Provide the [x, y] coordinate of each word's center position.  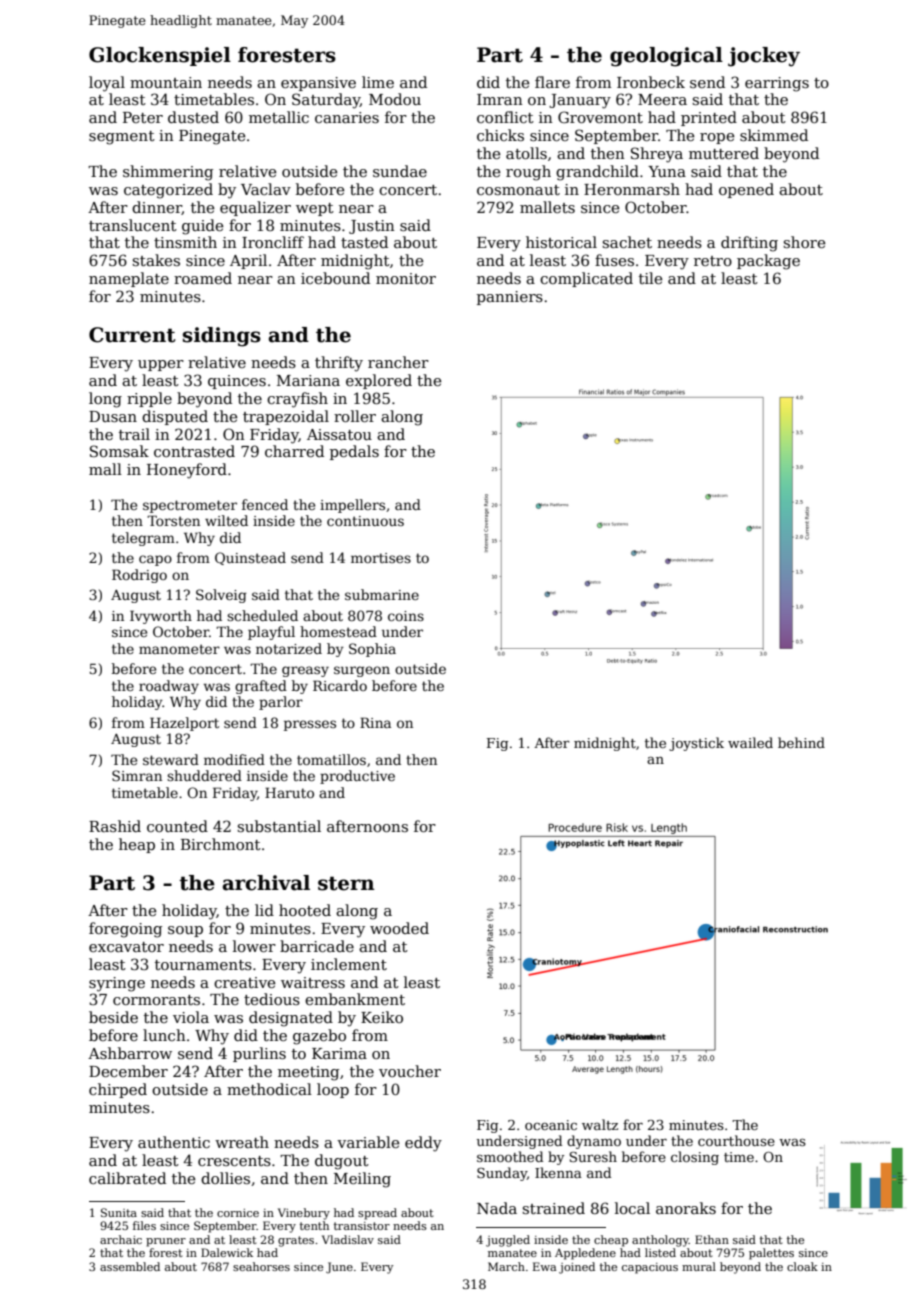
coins [406, 616]
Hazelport [184, 724]
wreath [242, 1142]
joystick [696, 744]
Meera [662, 99]
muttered [724, 153]
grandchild [597, 173]
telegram [143, 539]
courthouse [736, 1140]
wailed [750, 742]
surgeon [362, 671]
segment [122, 138]
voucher [410, 1071]
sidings [222, 337]
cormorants [156, 1000]
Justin [372, 227]
